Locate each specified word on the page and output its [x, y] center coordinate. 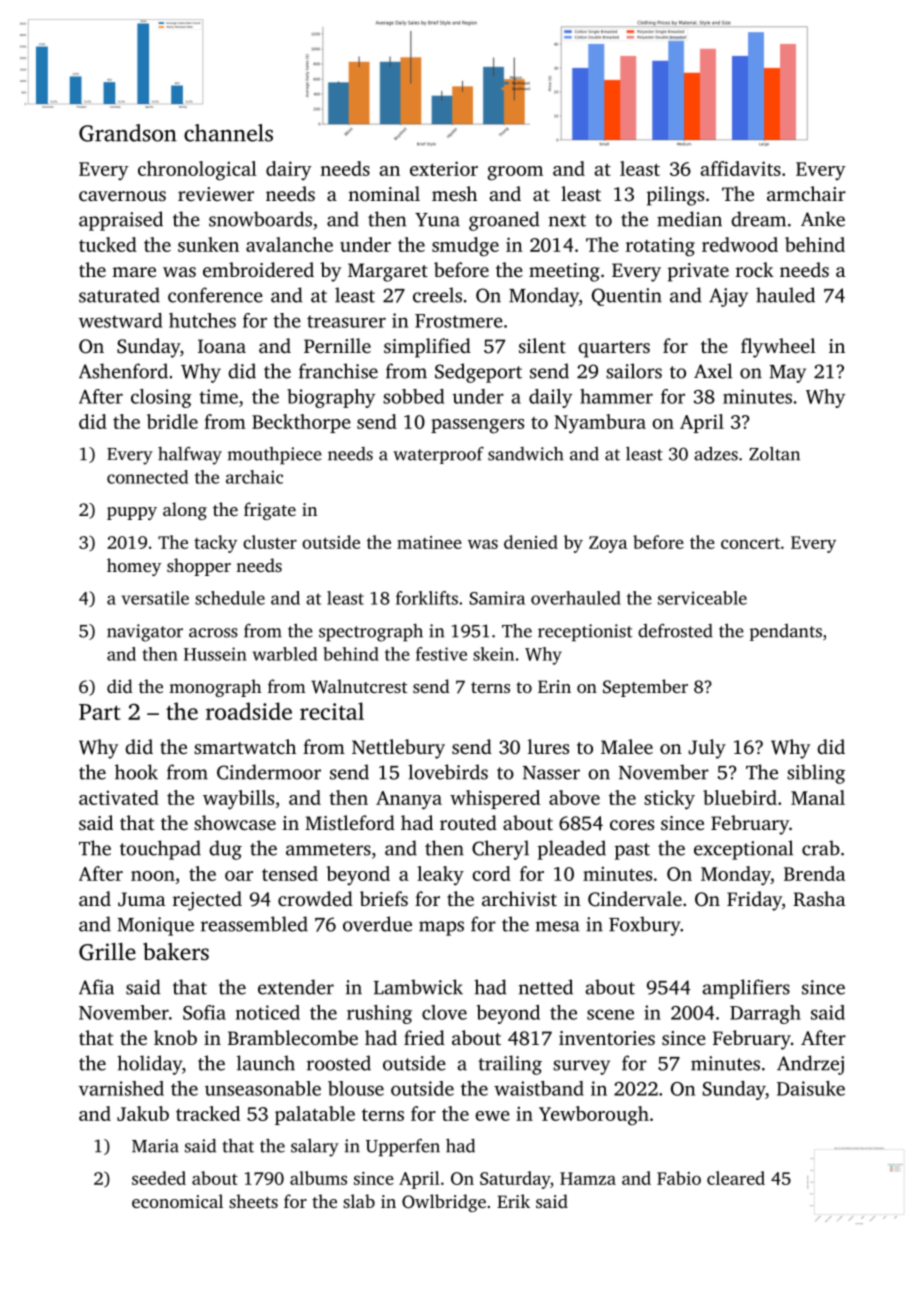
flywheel [778, 348]
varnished [121, 1088]
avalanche [289, 244]
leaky [440, 875]
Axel [713, 371]
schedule [230, 598]
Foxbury [645, 926]
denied [531, 542]
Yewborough [594, 1116]
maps [441, 928]
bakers [176, 951]
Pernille [337, 345]
